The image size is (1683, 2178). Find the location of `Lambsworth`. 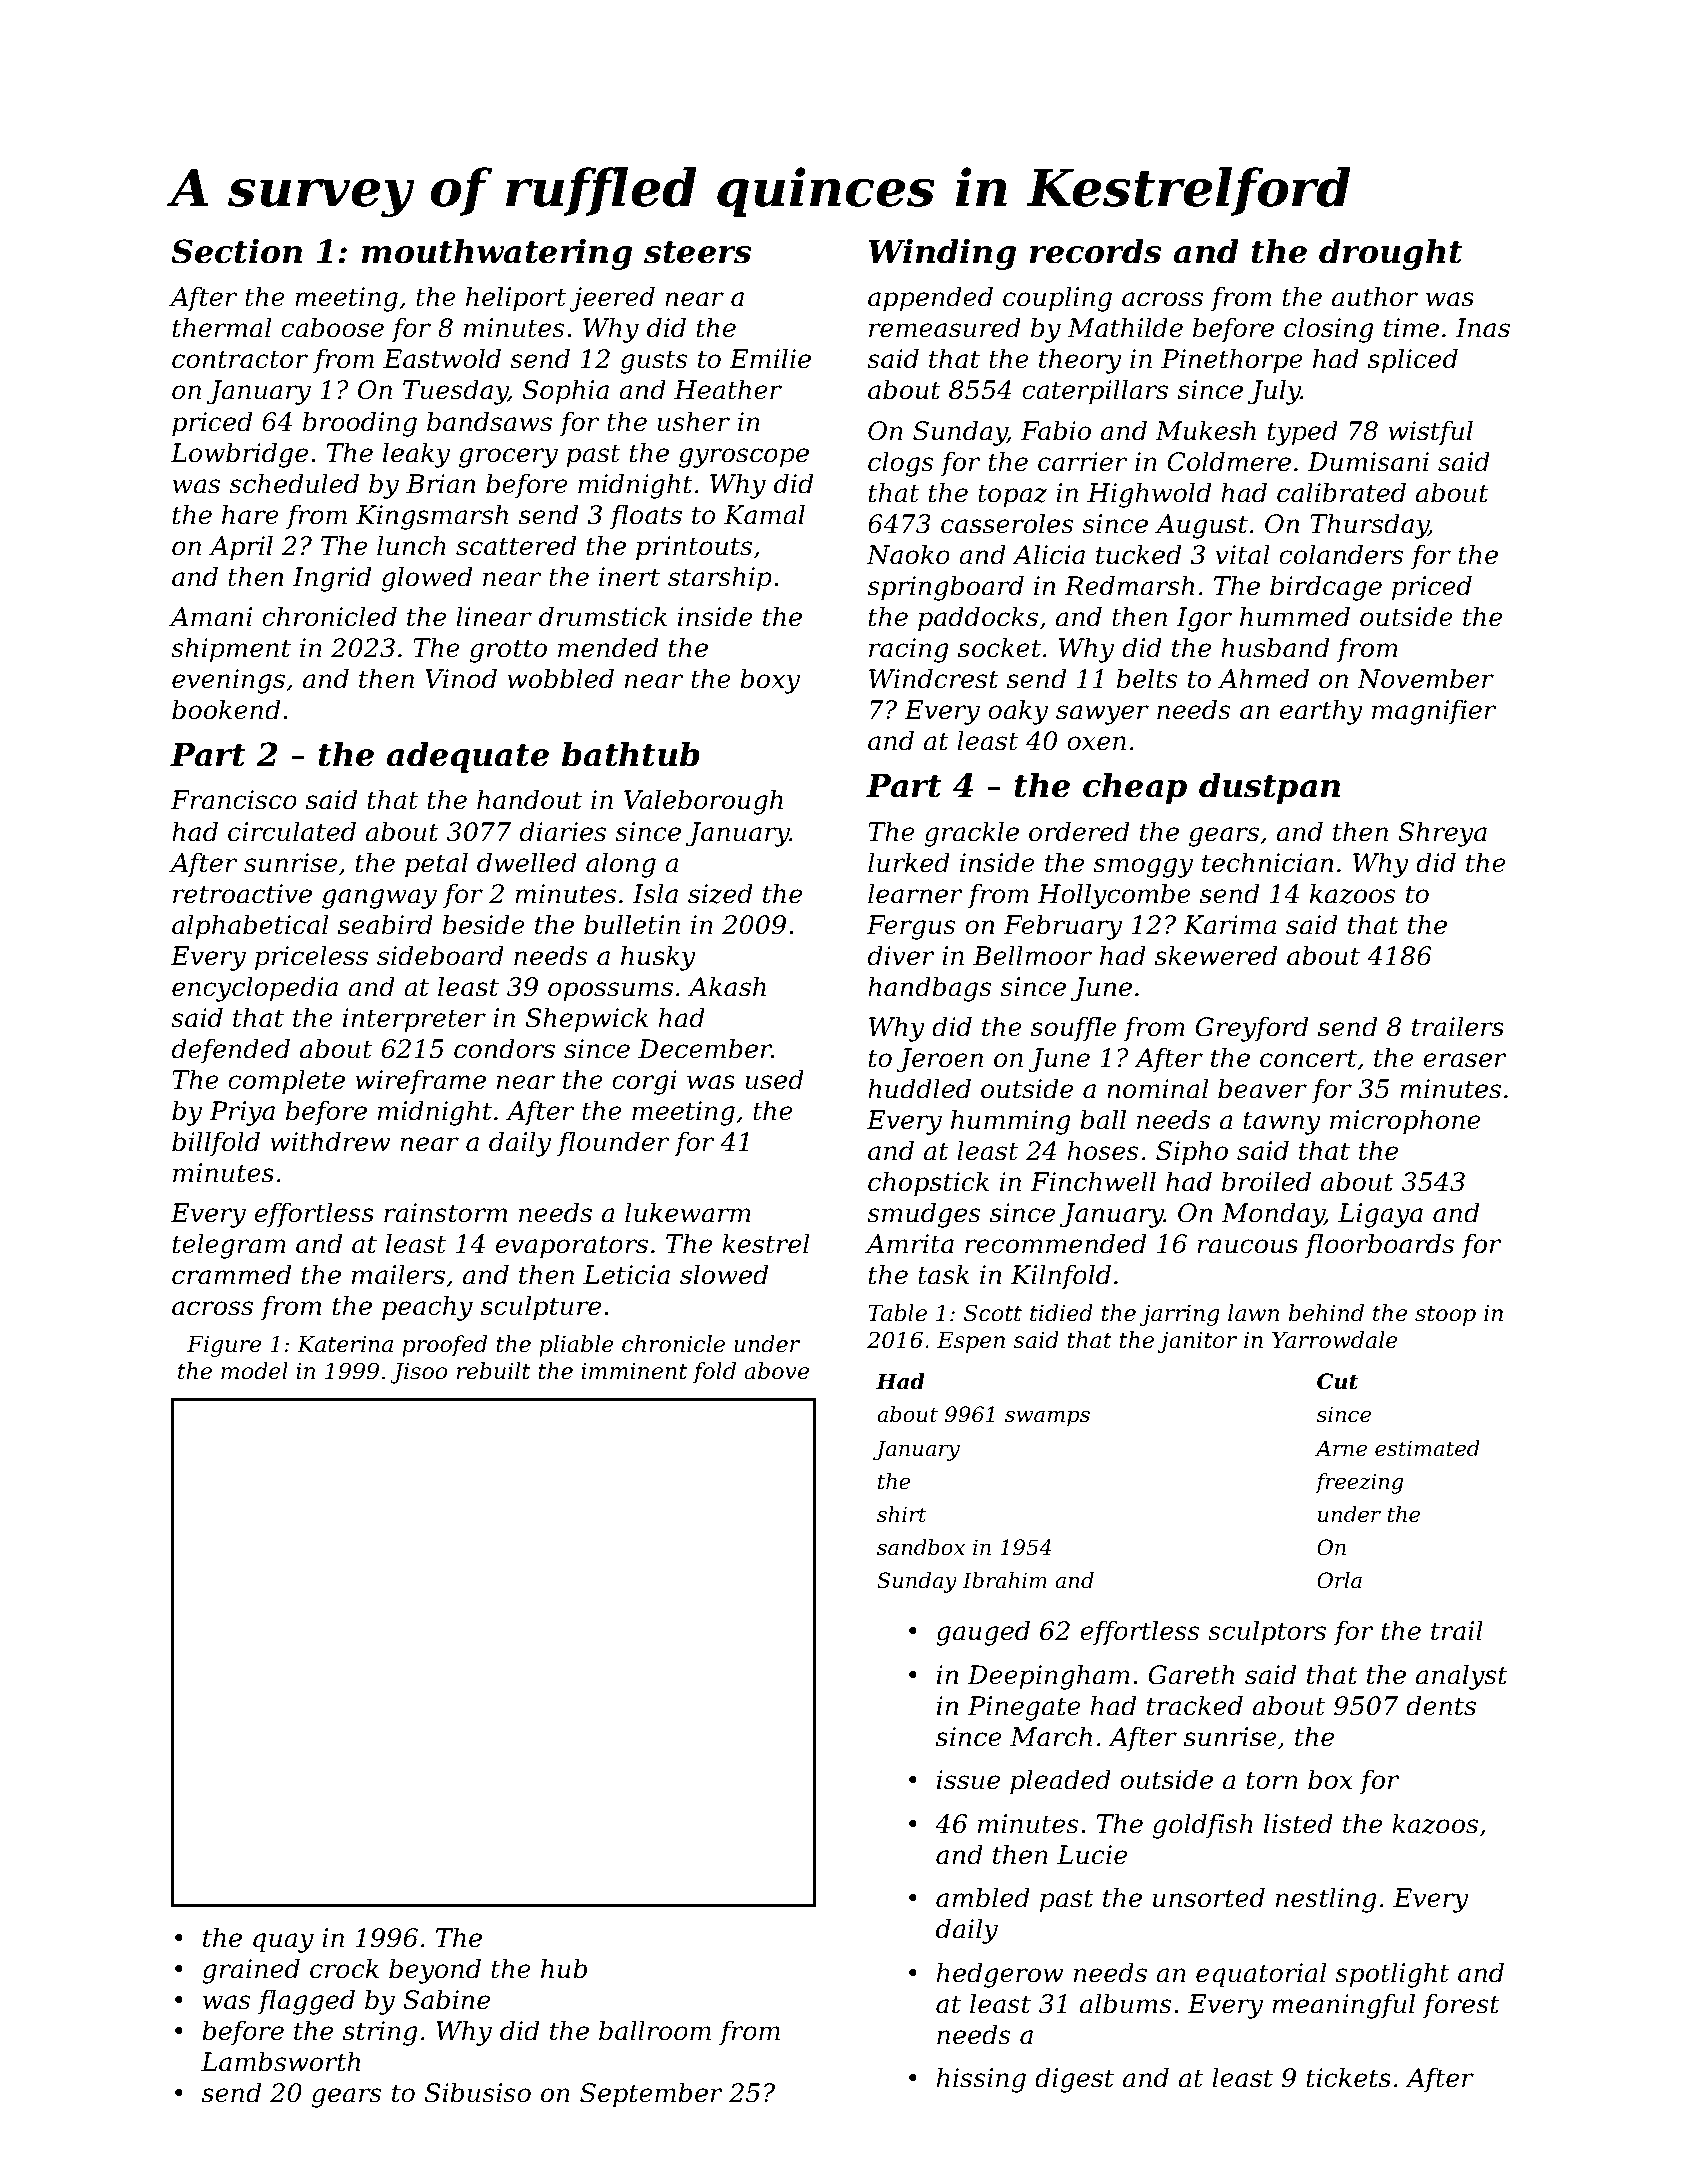

Lambsworth is located at coordinates (280, 2061).
